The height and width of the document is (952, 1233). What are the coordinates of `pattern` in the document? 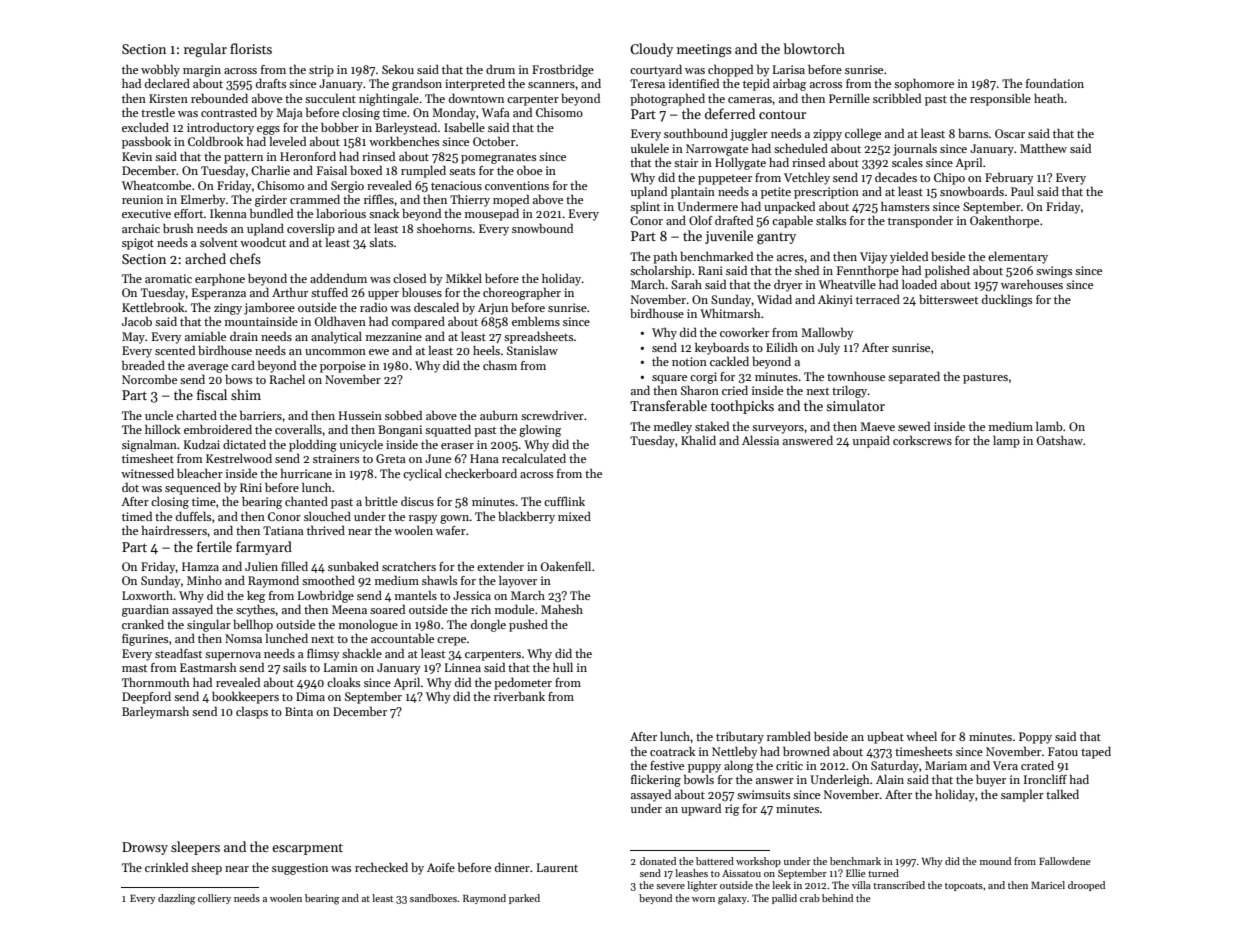 It's located at (243, 159).
